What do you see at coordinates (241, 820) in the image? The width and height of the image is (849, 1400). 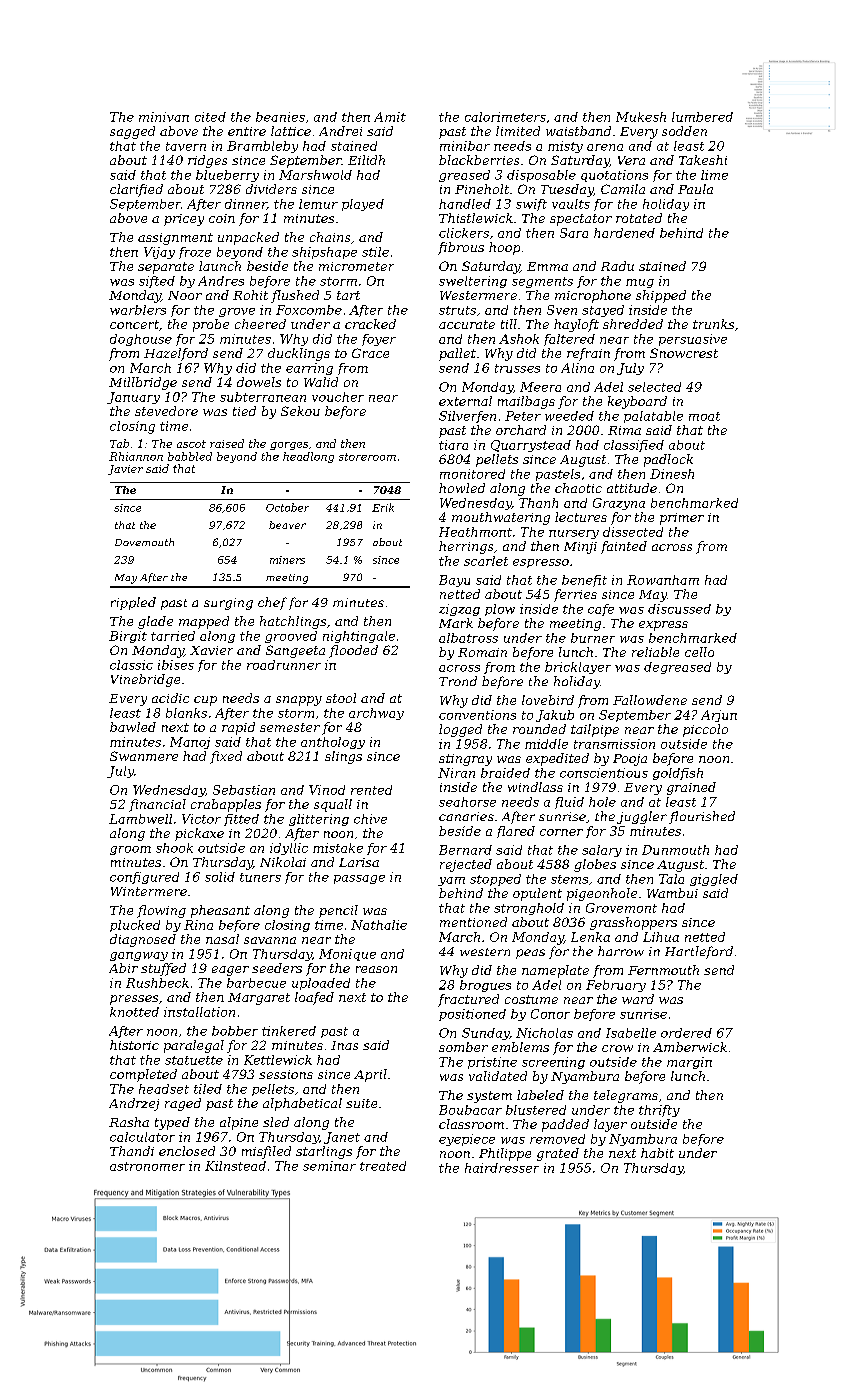 I see `fitted` at bounding box center [241, 820].
